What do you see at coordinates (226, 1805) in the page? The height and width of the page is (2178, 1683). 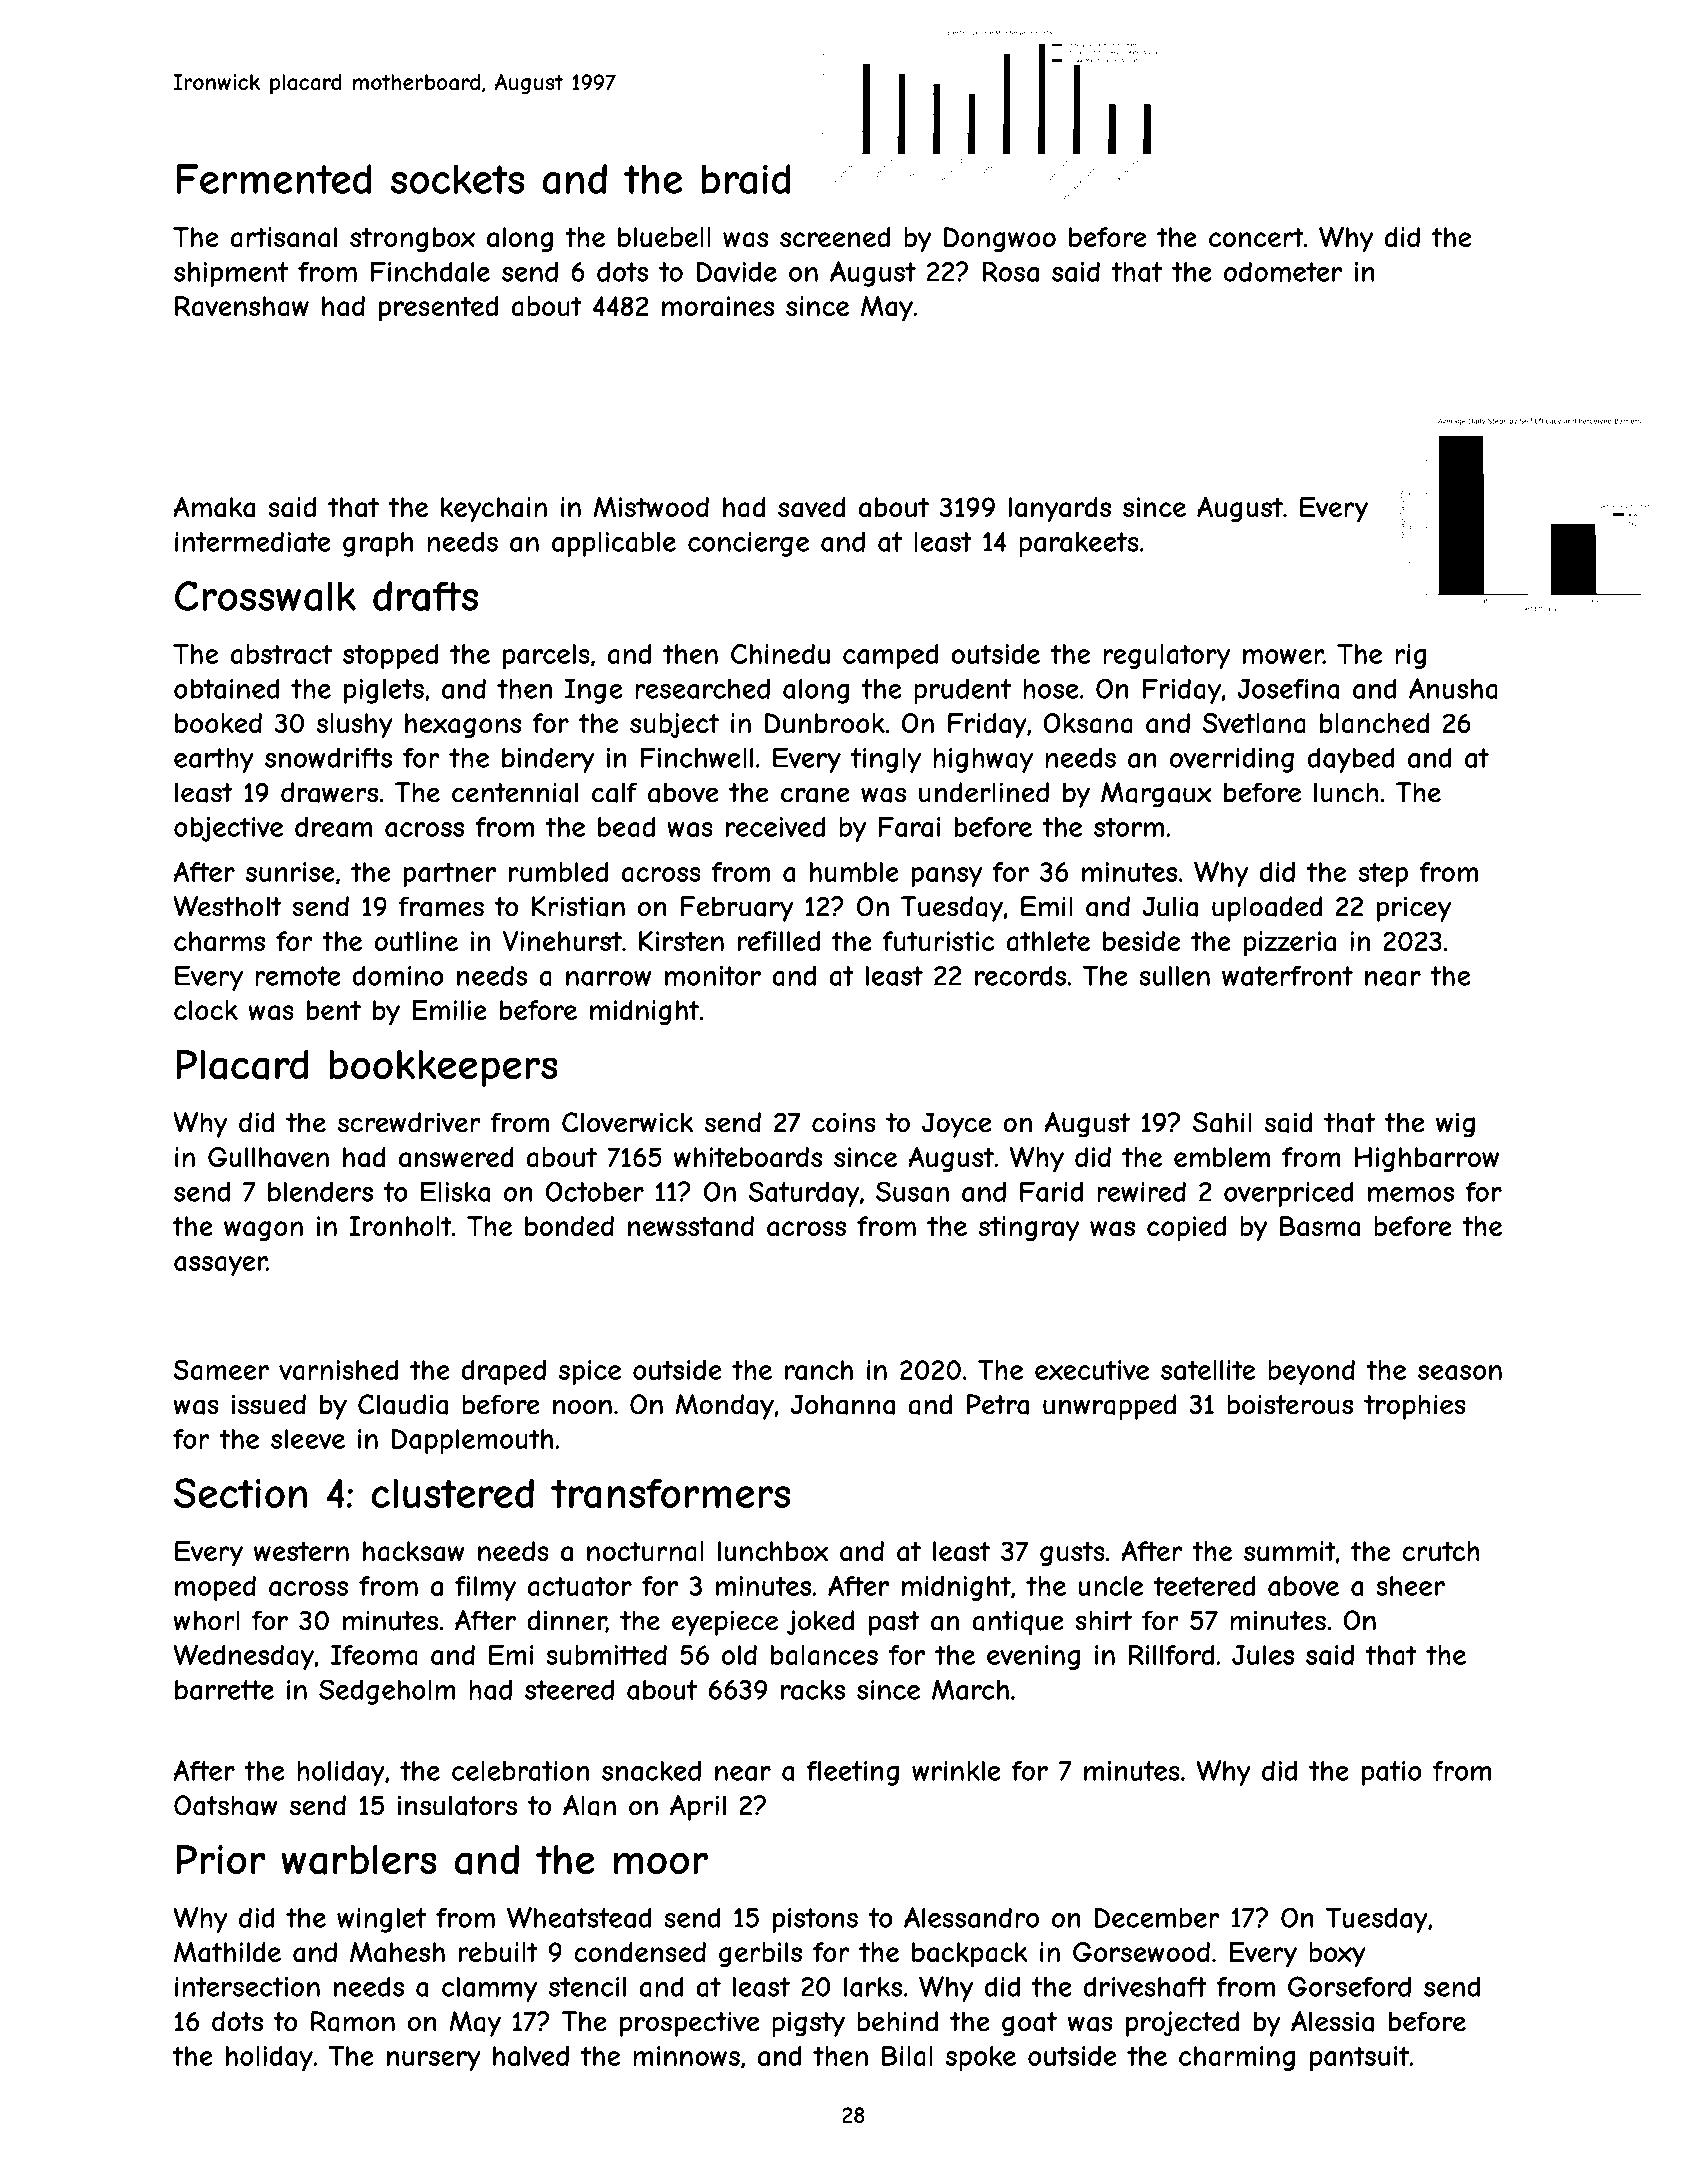 I see `Oatshaw` at bounding box center [226, 1805].
